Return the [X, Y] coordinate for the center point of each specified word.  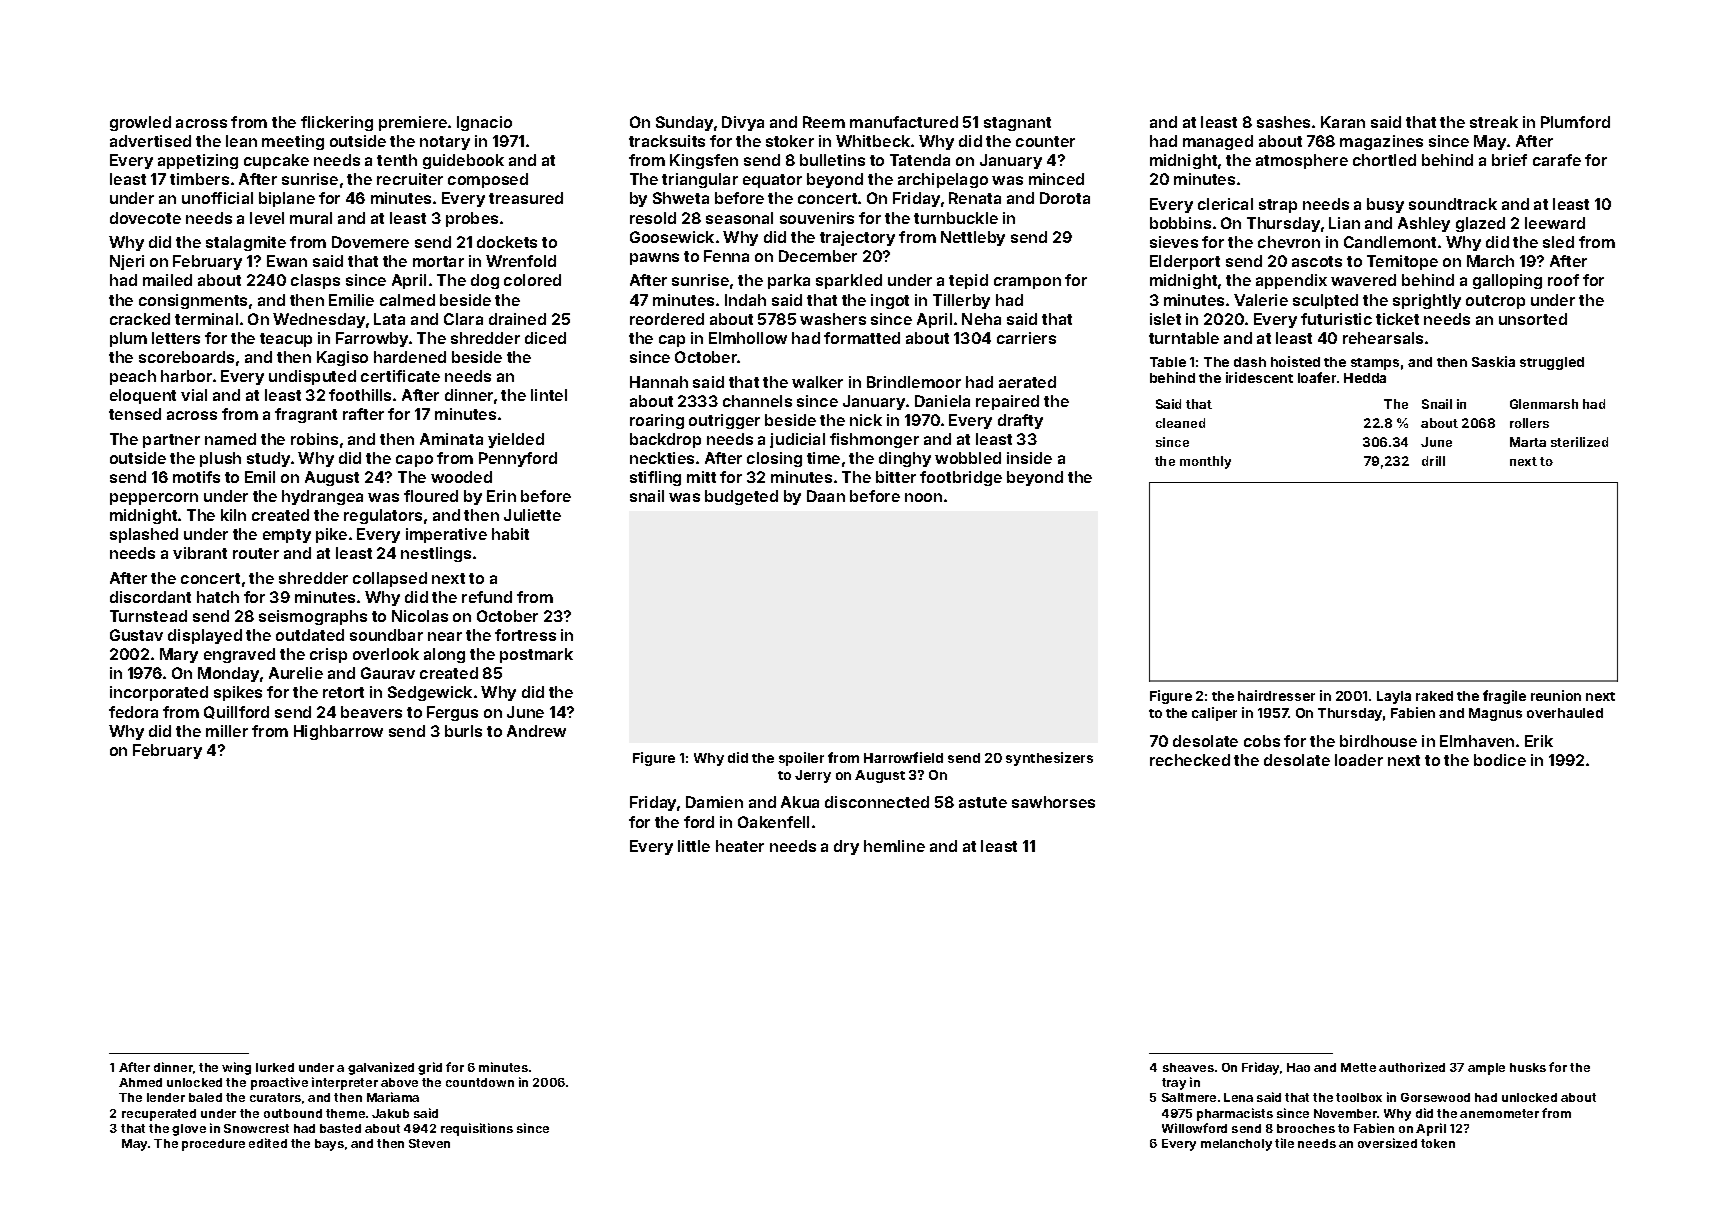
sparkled [849, 281]
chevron [1289, 242]
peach [133, 377]
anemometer [1499, 1113]
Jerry [813, 776]
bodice [1500, 760]
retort [343, 692]
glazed [1480, 224]
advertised [150, 141]
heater [740, 846]
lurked [275, 1067]
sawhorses [1053, 802]
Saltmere [1189, 1097]
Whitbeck [873, 141]
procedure [213, 1145]
